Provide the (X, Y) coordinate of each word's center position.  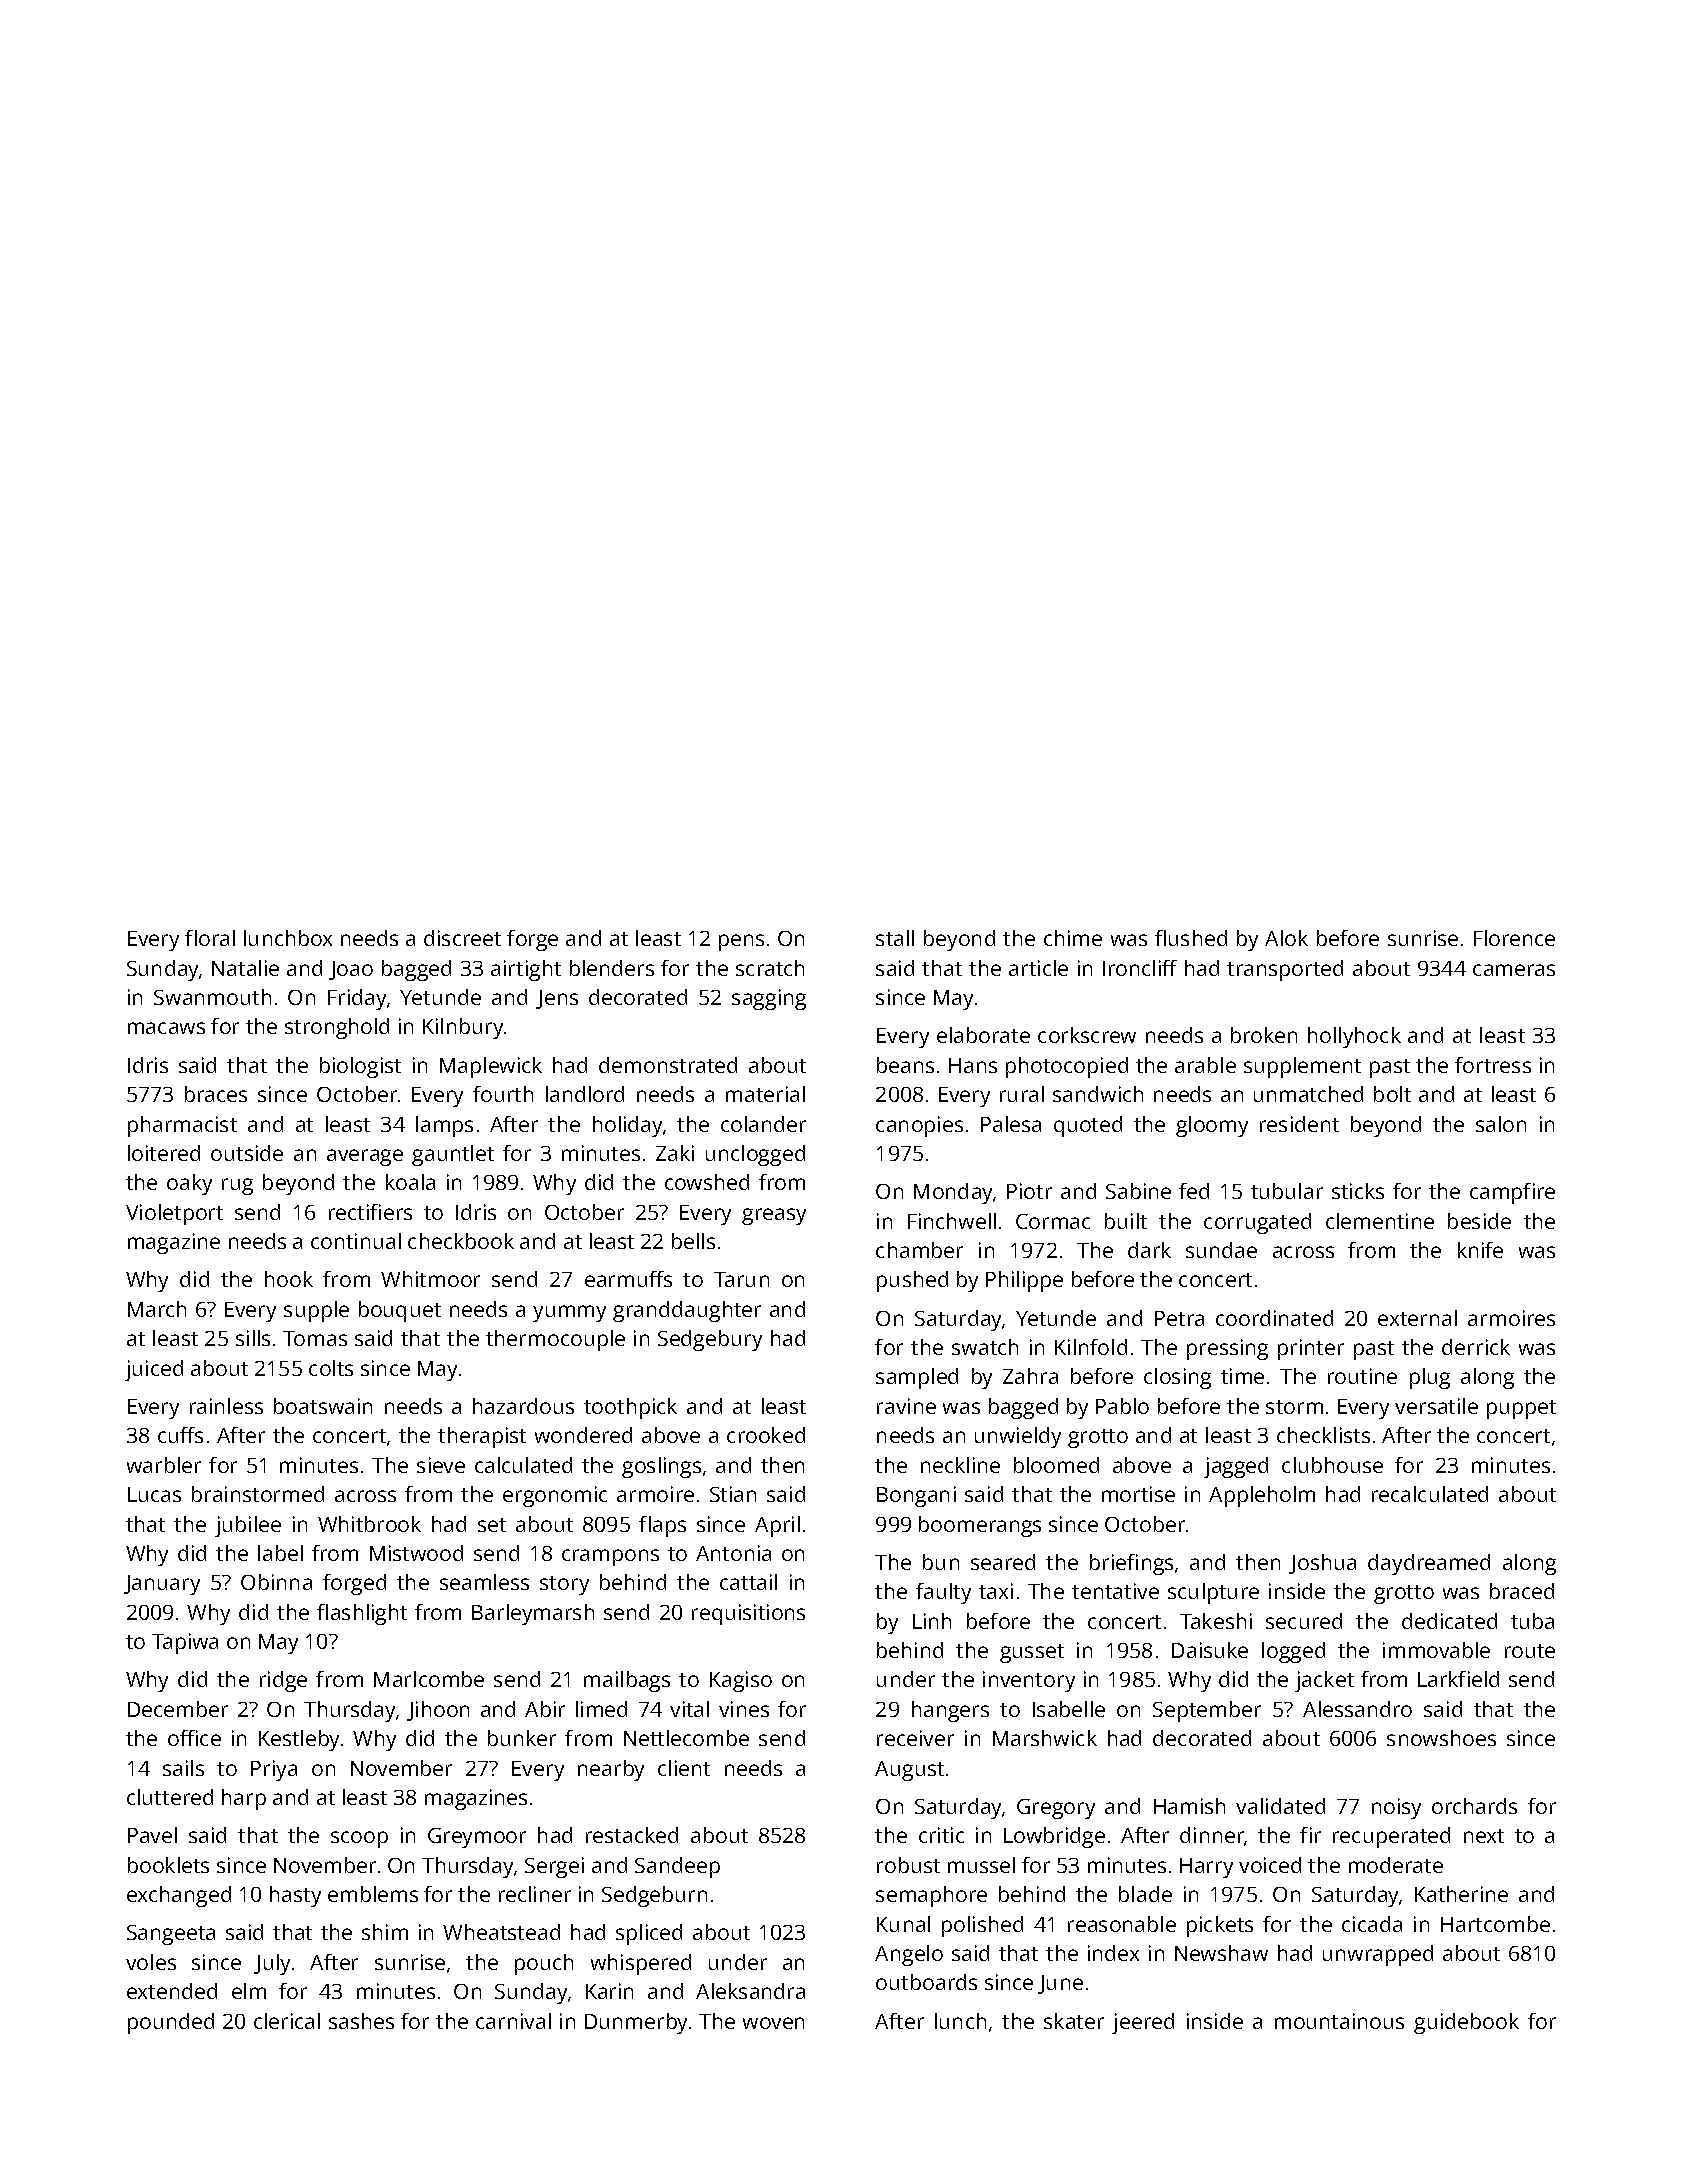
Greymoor (477, 1838)
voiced (1270, 1865)
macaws (166, 1028)
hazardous (523, 1406)
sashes (361, 2021)
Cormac (1053, 1221)
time (1242, 1376)
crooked (766, 1435)
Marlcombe (429, 1679)
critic (941, 1835)
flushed (1191, 938)
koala (410, 1182)
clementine (1380, 1221)
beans (905, 1065)
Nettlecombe (686, 1738)
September (1207, 1711)
